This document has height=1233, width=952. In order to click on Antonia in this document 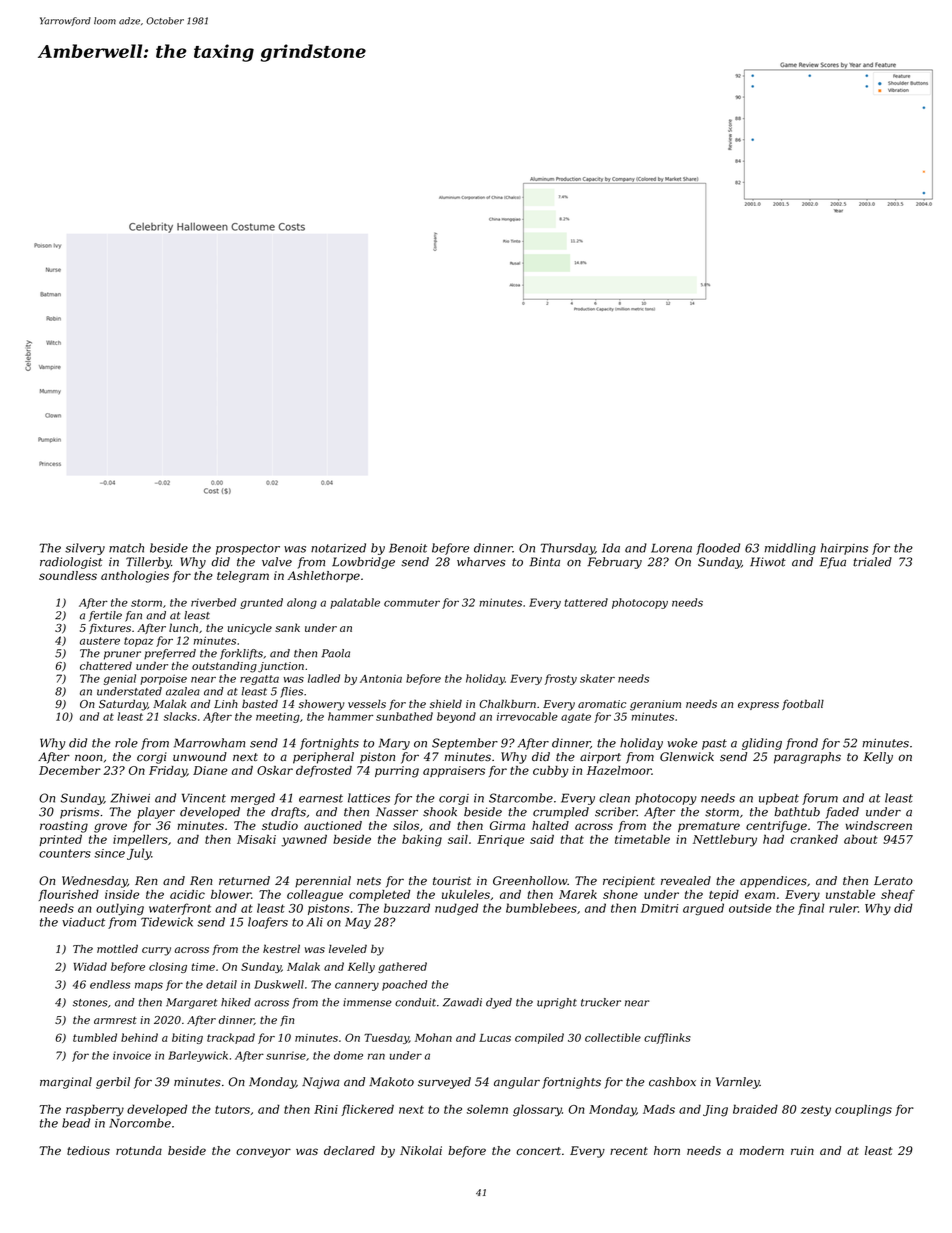, I will do `click(381, 679)`.
